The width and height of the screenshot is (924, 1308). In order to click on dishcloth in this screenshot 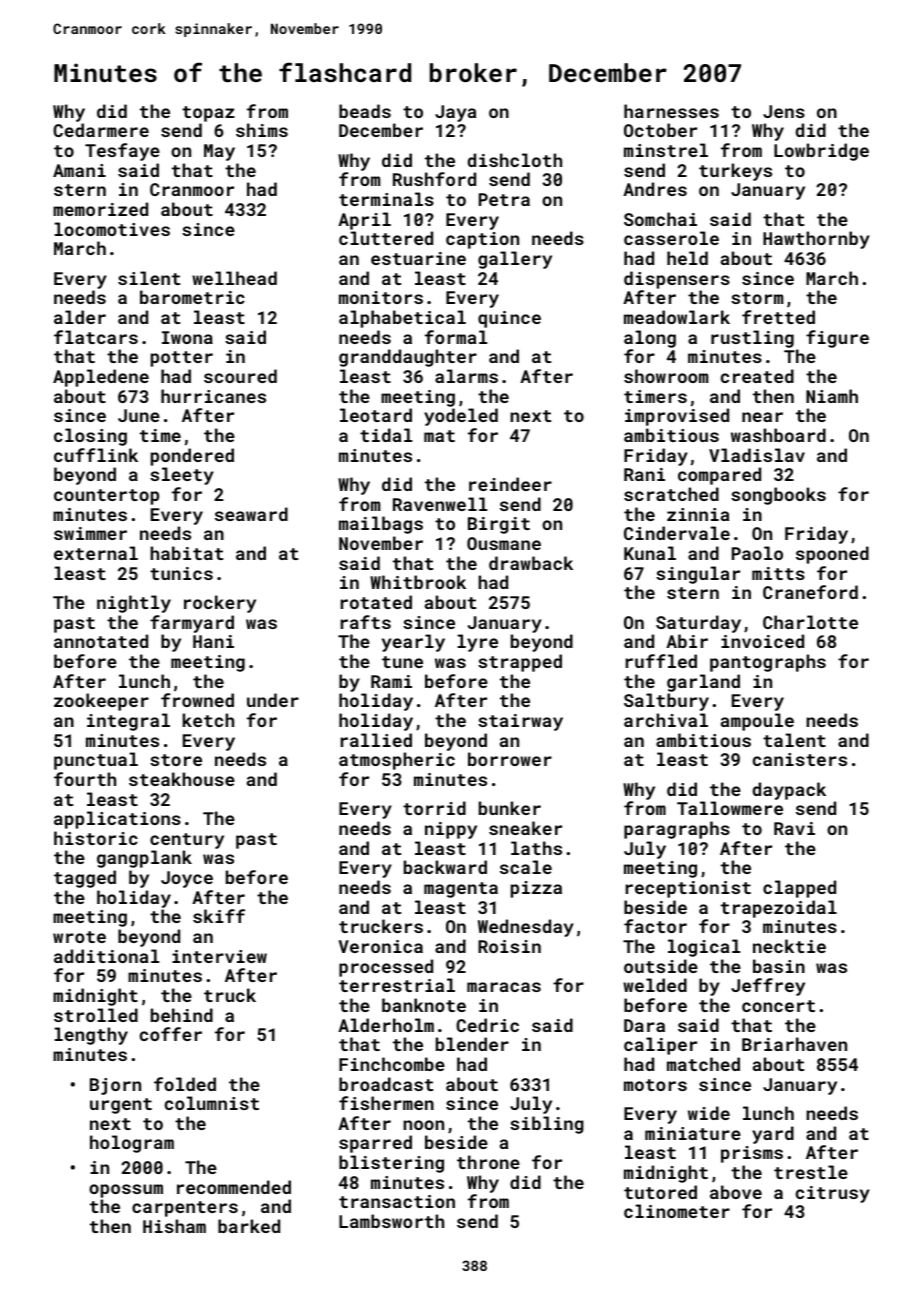, I will do `click(514, 160)`.
